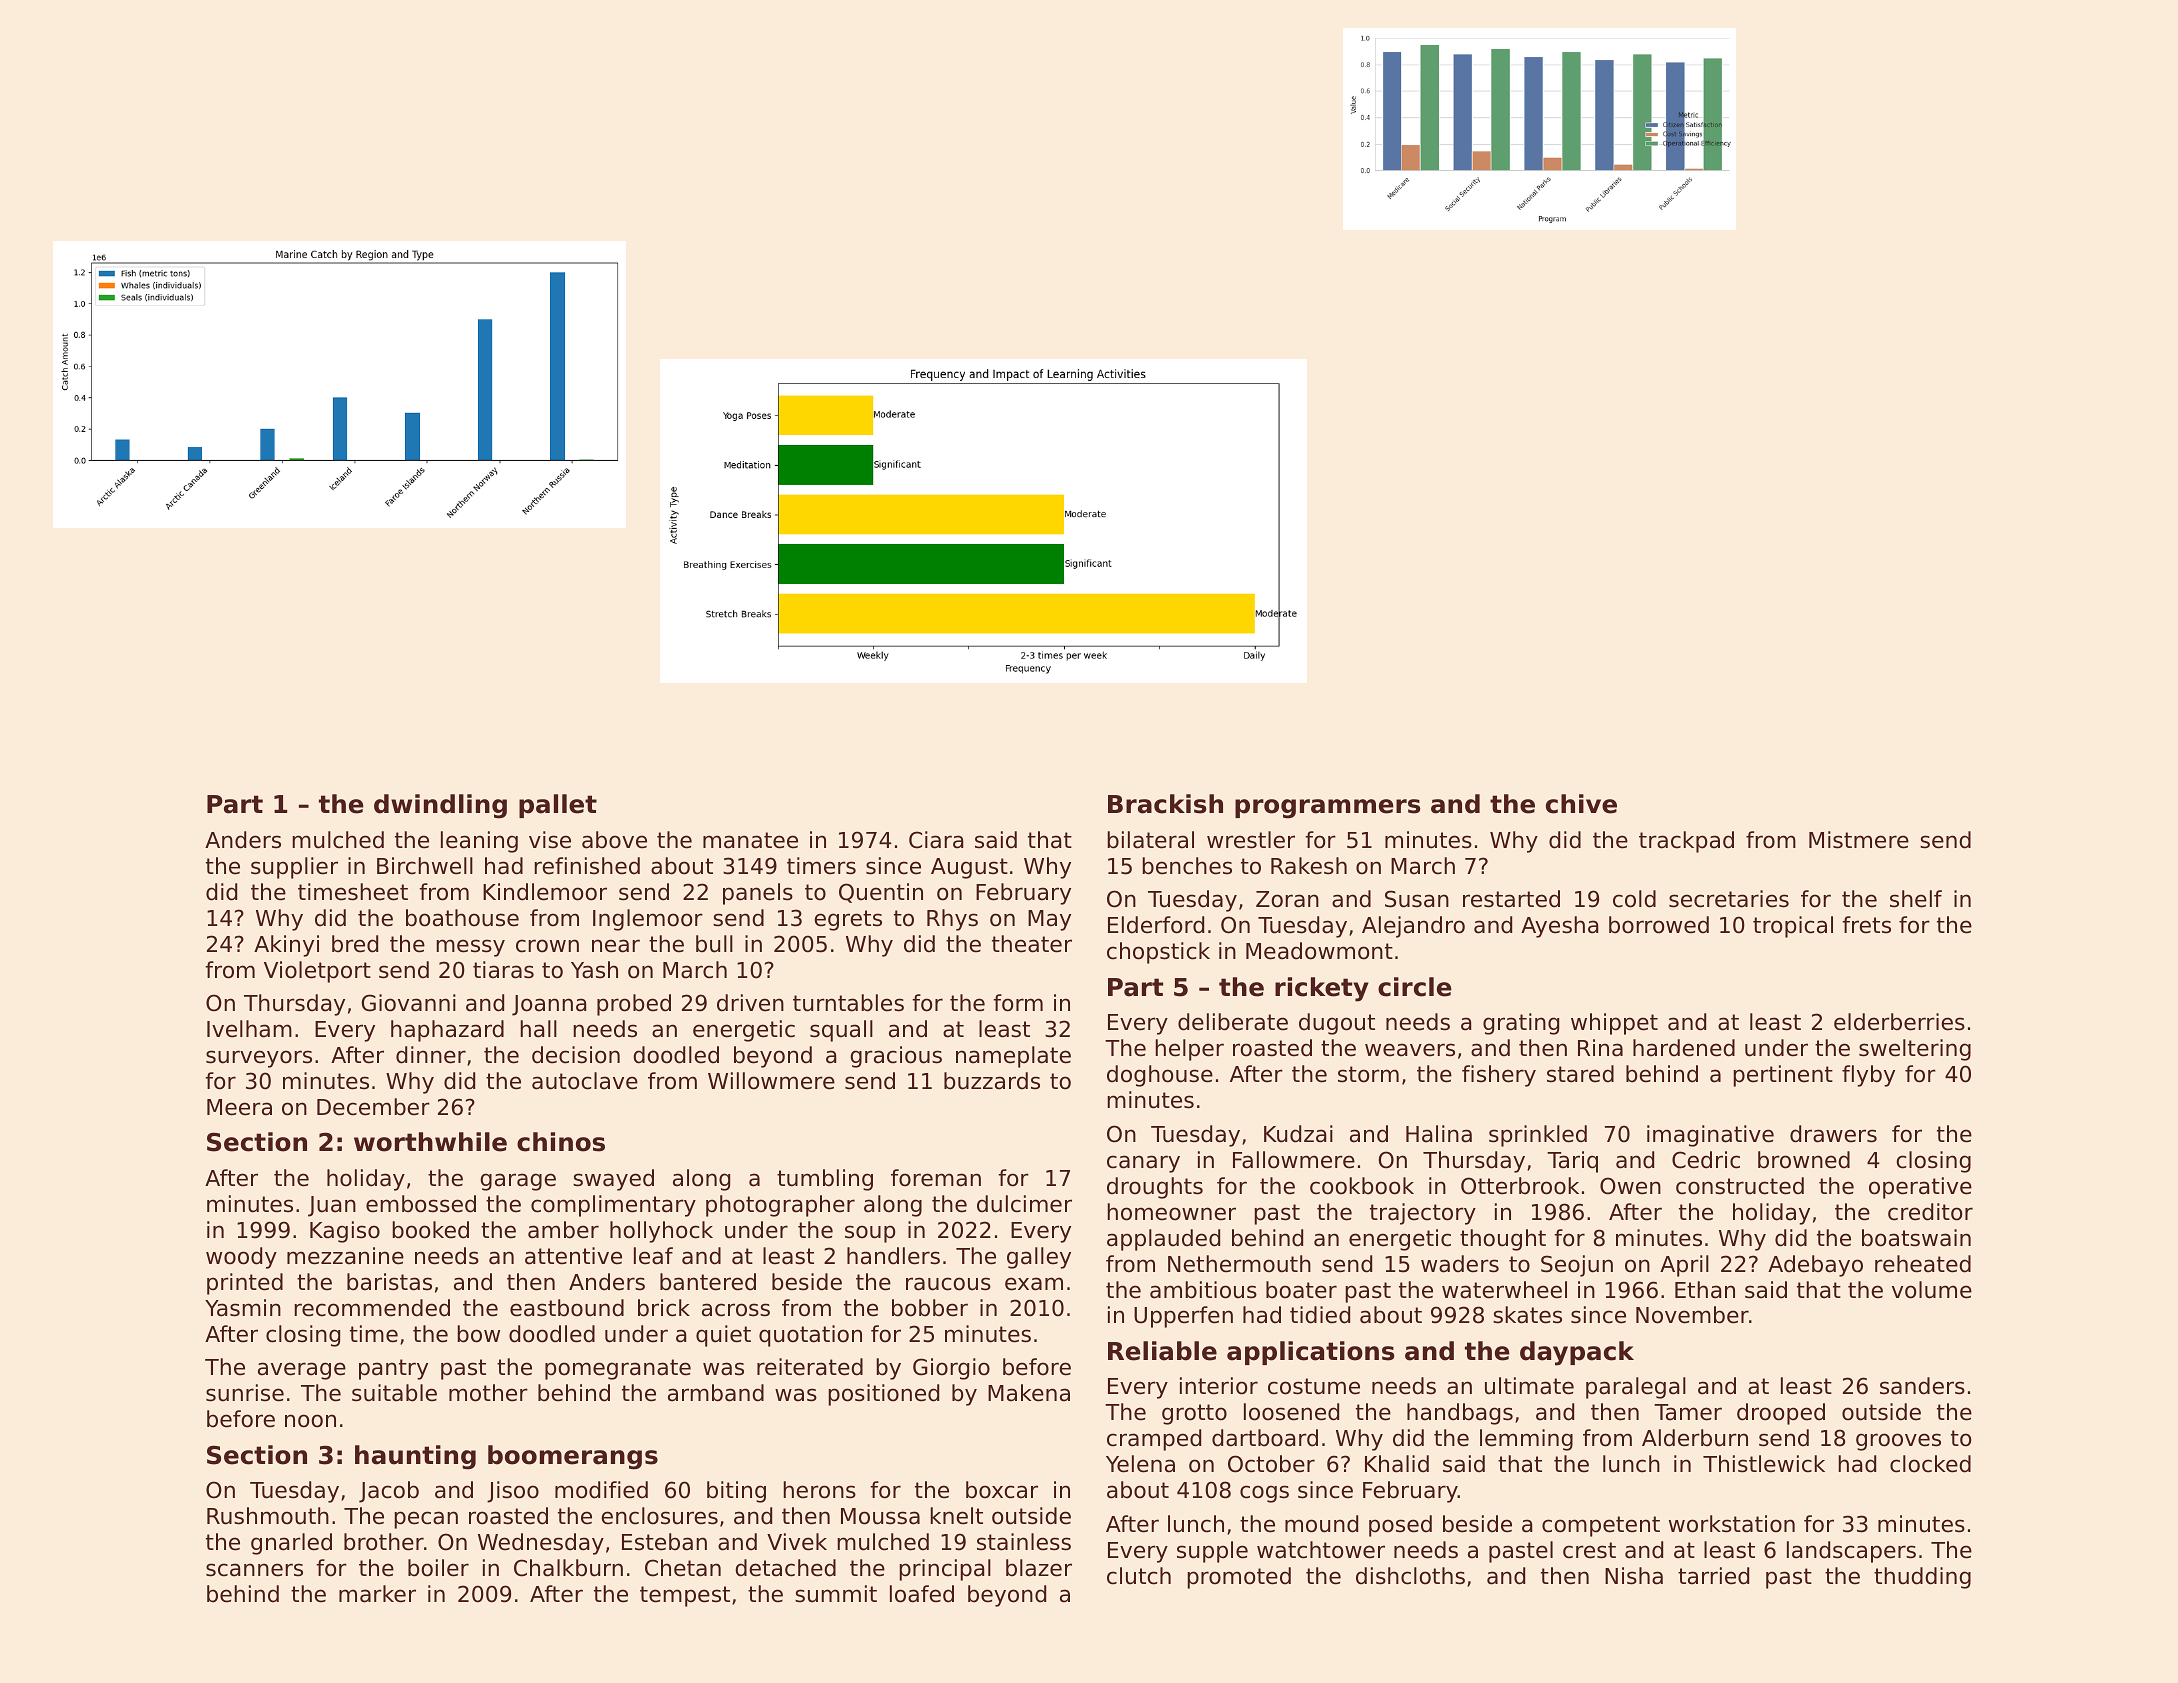 The width and height of the screenshot is (2178, 1683). What do you see at coordinates (513, 1492) in the screenshot?
I see `Jisoo` at bounding box center [513, 1492].
